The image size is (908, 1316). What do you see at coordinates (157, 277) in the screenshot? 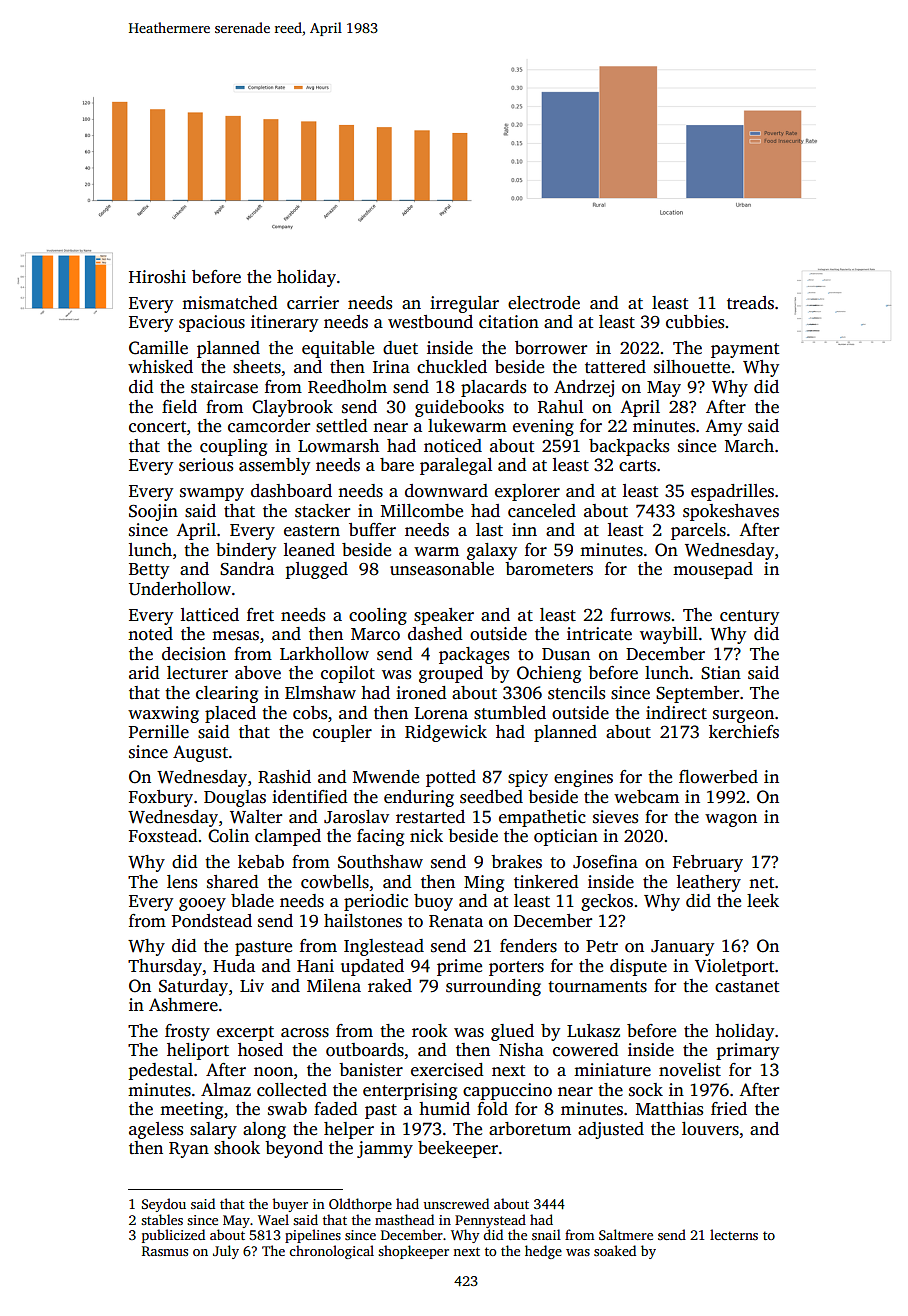
I see `Hiroshi` at bounding box center [157, 277].
